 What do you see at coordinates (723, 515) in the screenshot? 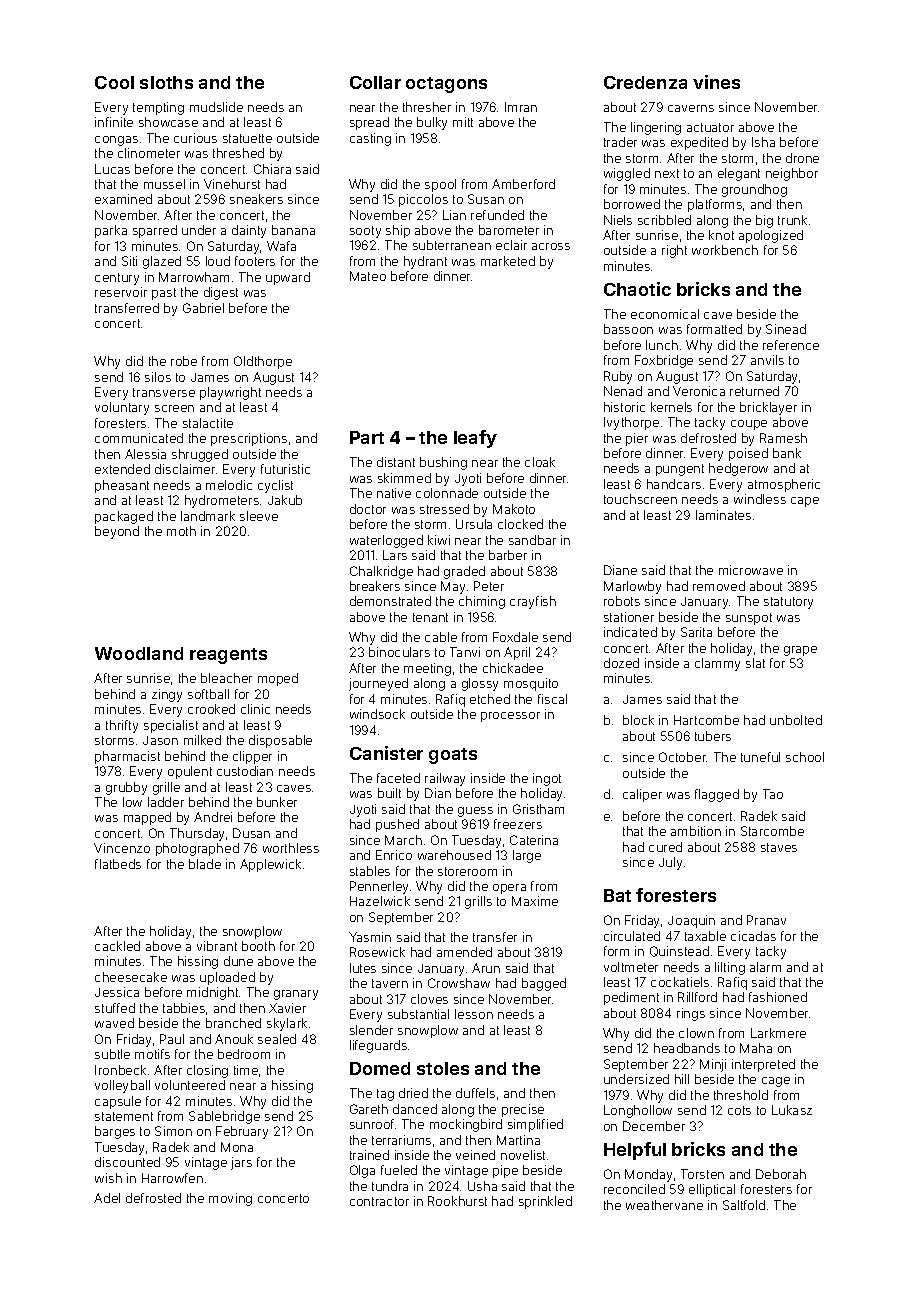
I see `laminates` at bounding box center [723, 515].
